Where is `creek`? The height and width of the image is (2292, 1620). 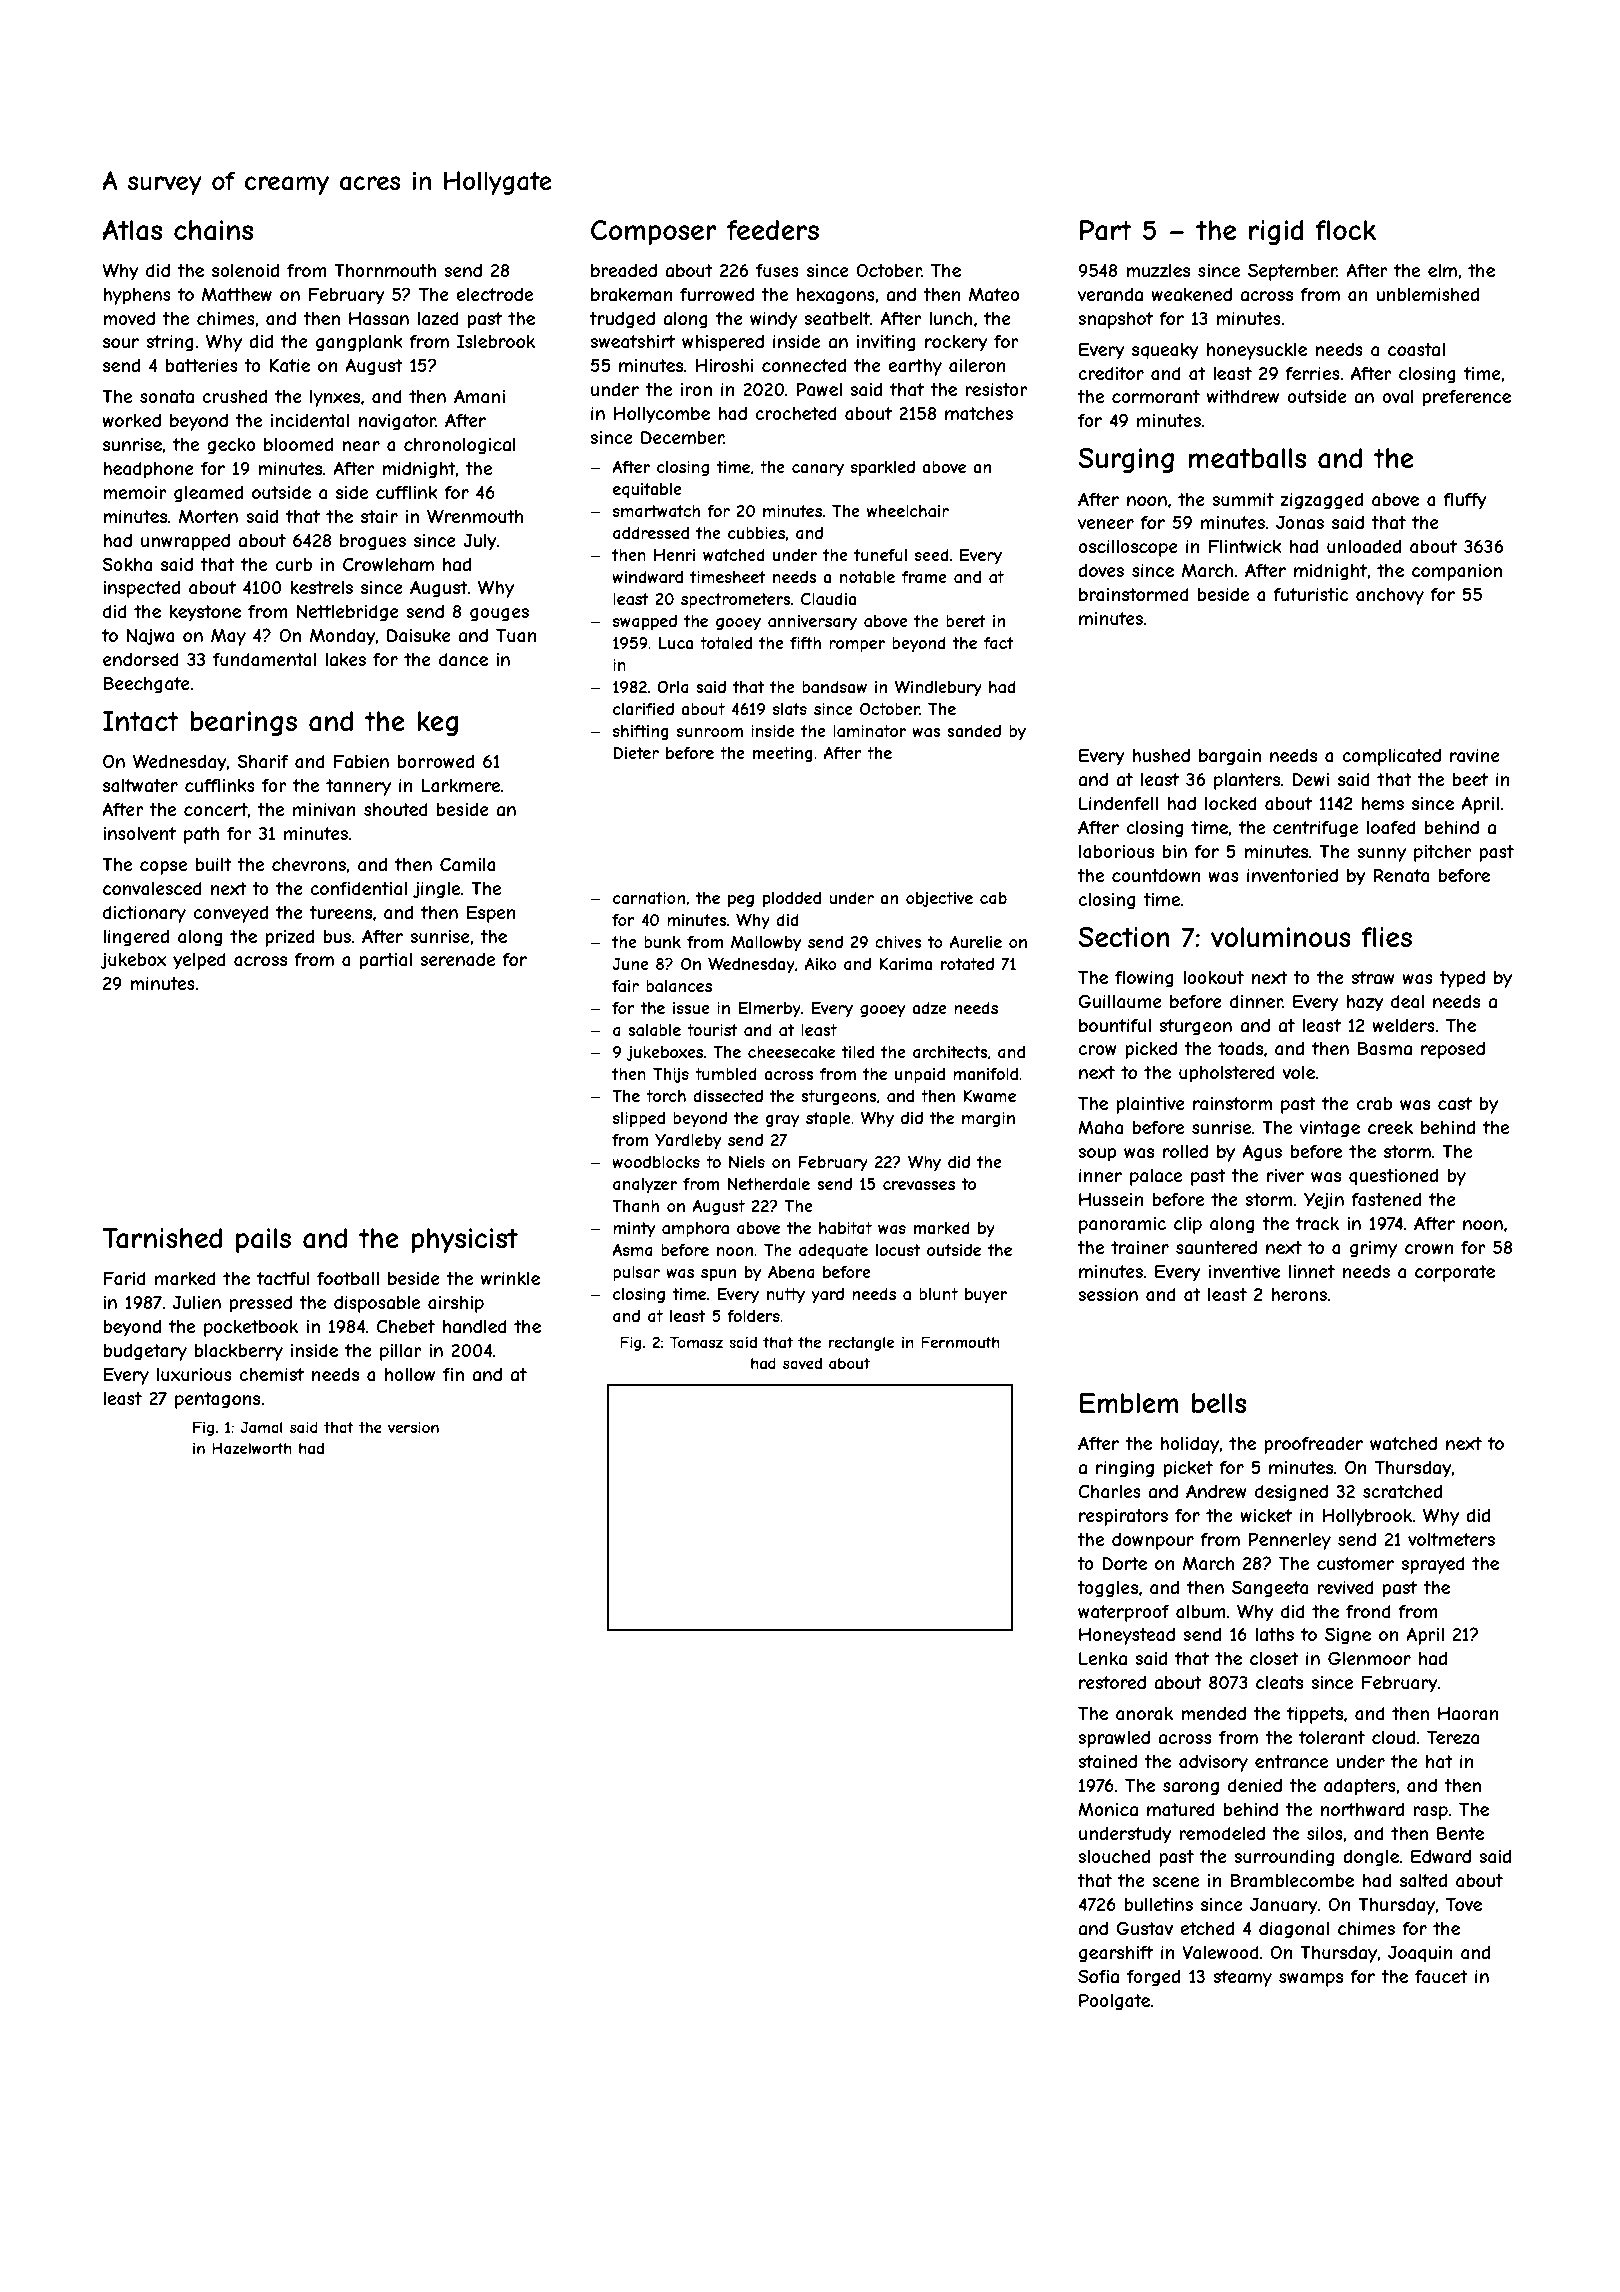
creek is located at coordinates (1390, 1127).
